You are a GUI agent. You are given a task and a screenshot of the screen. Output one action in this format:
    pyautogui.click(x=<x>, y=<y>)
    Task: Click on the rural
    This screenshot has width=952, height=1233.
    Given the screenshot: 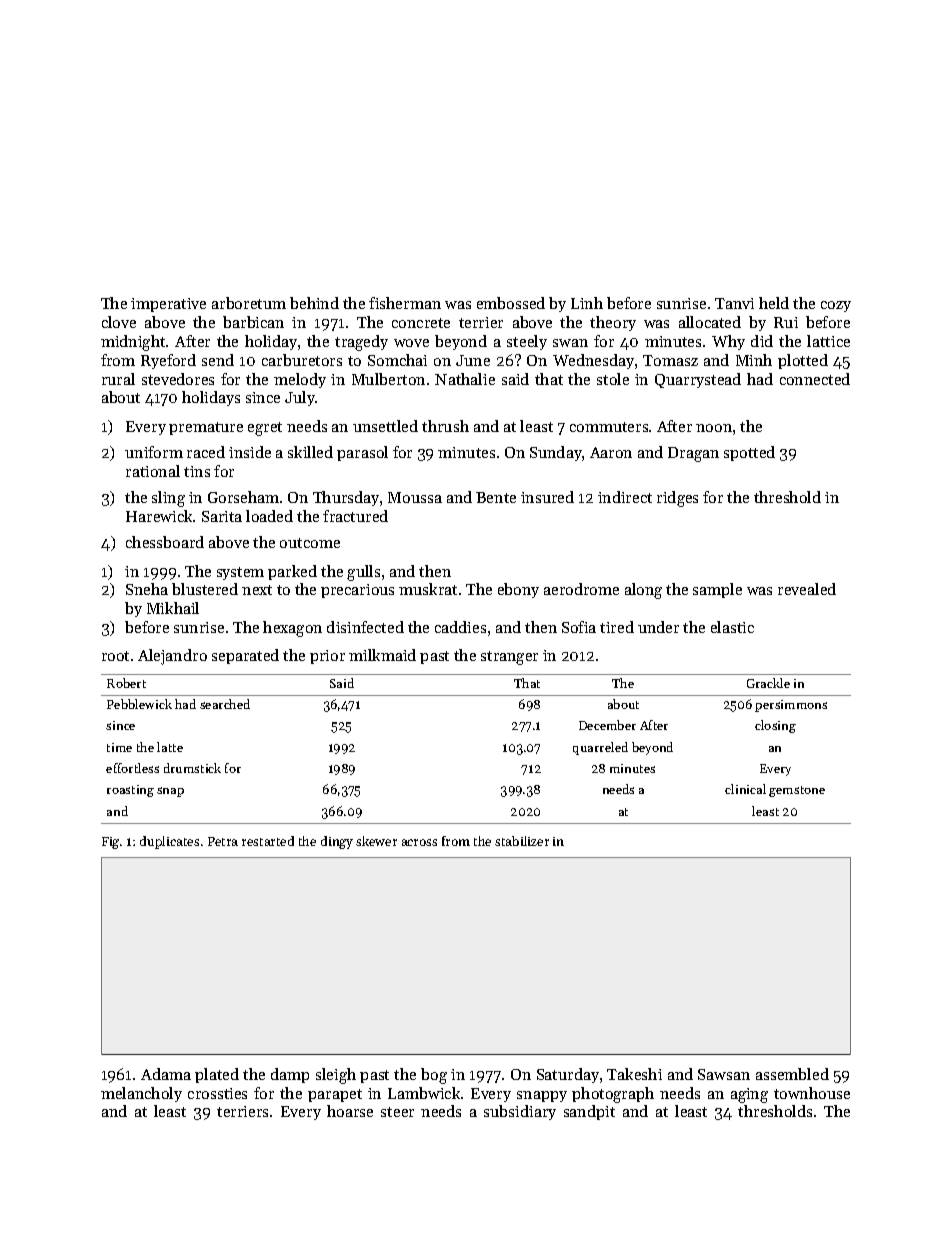 What is the action you would take?
    pyautogui.click(x=118, y=379)
